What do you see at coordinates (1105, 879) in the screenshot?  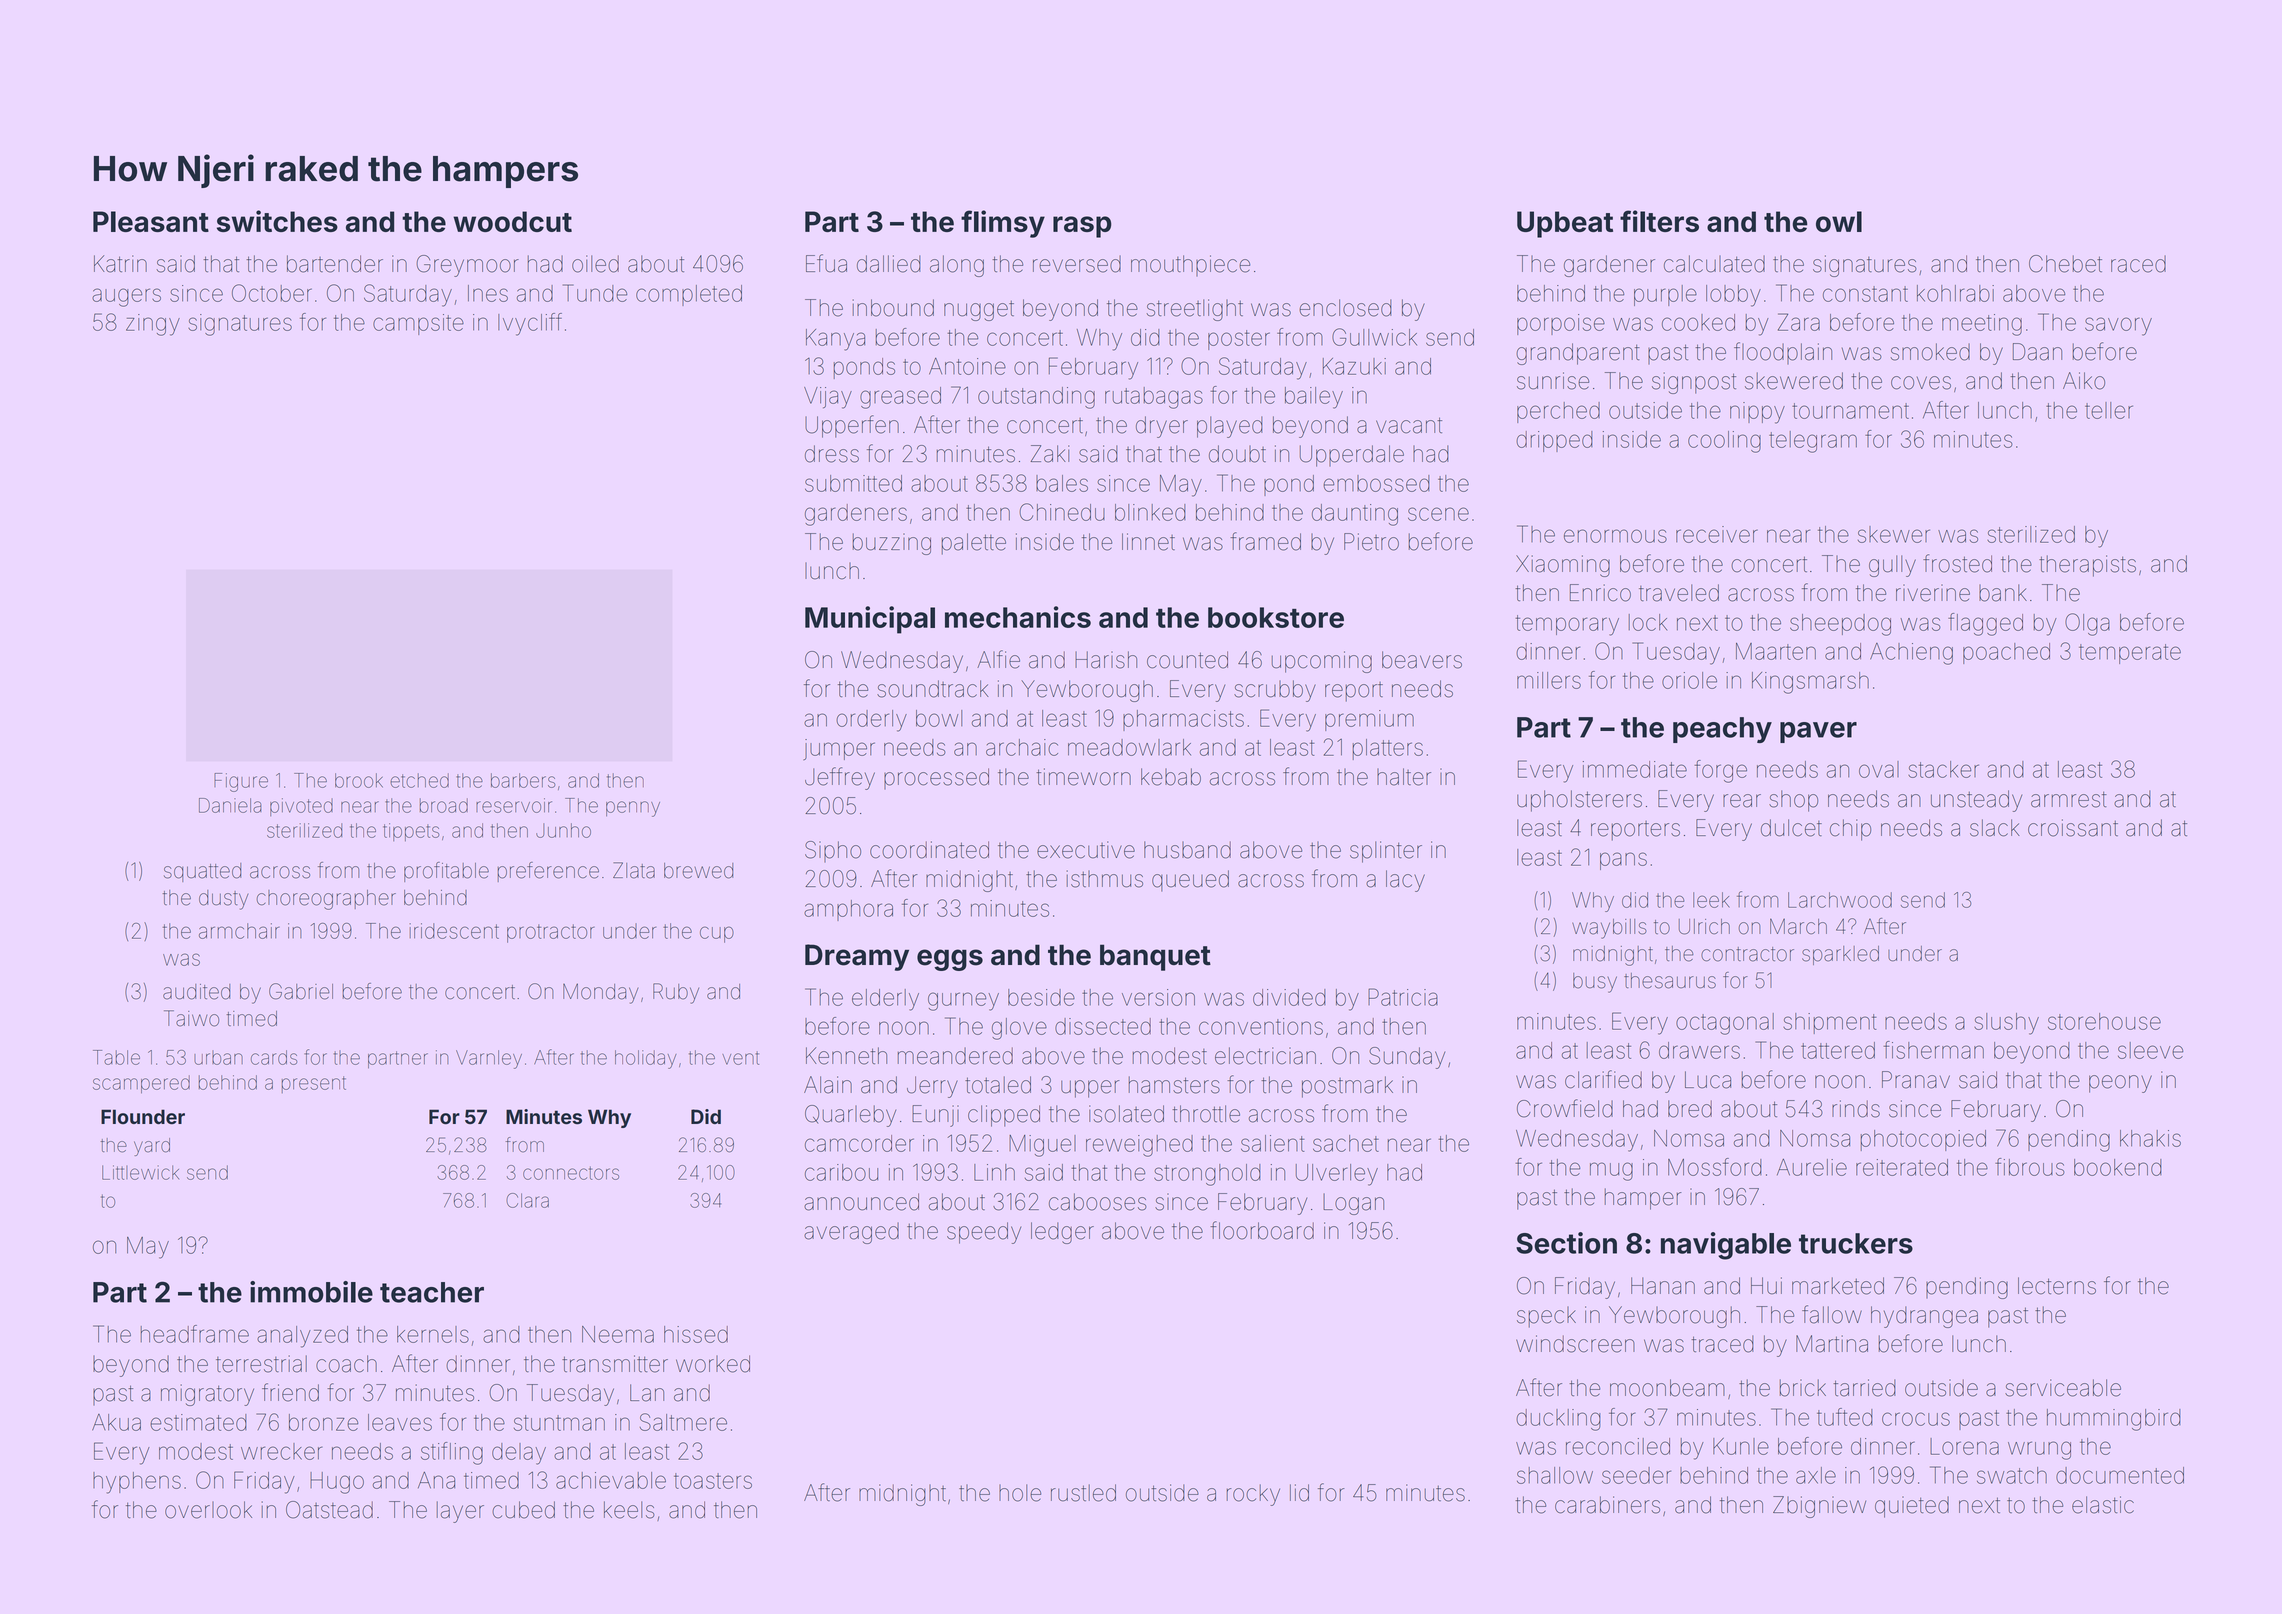 I see `isthmus` at bounding box center [1105, 879].
